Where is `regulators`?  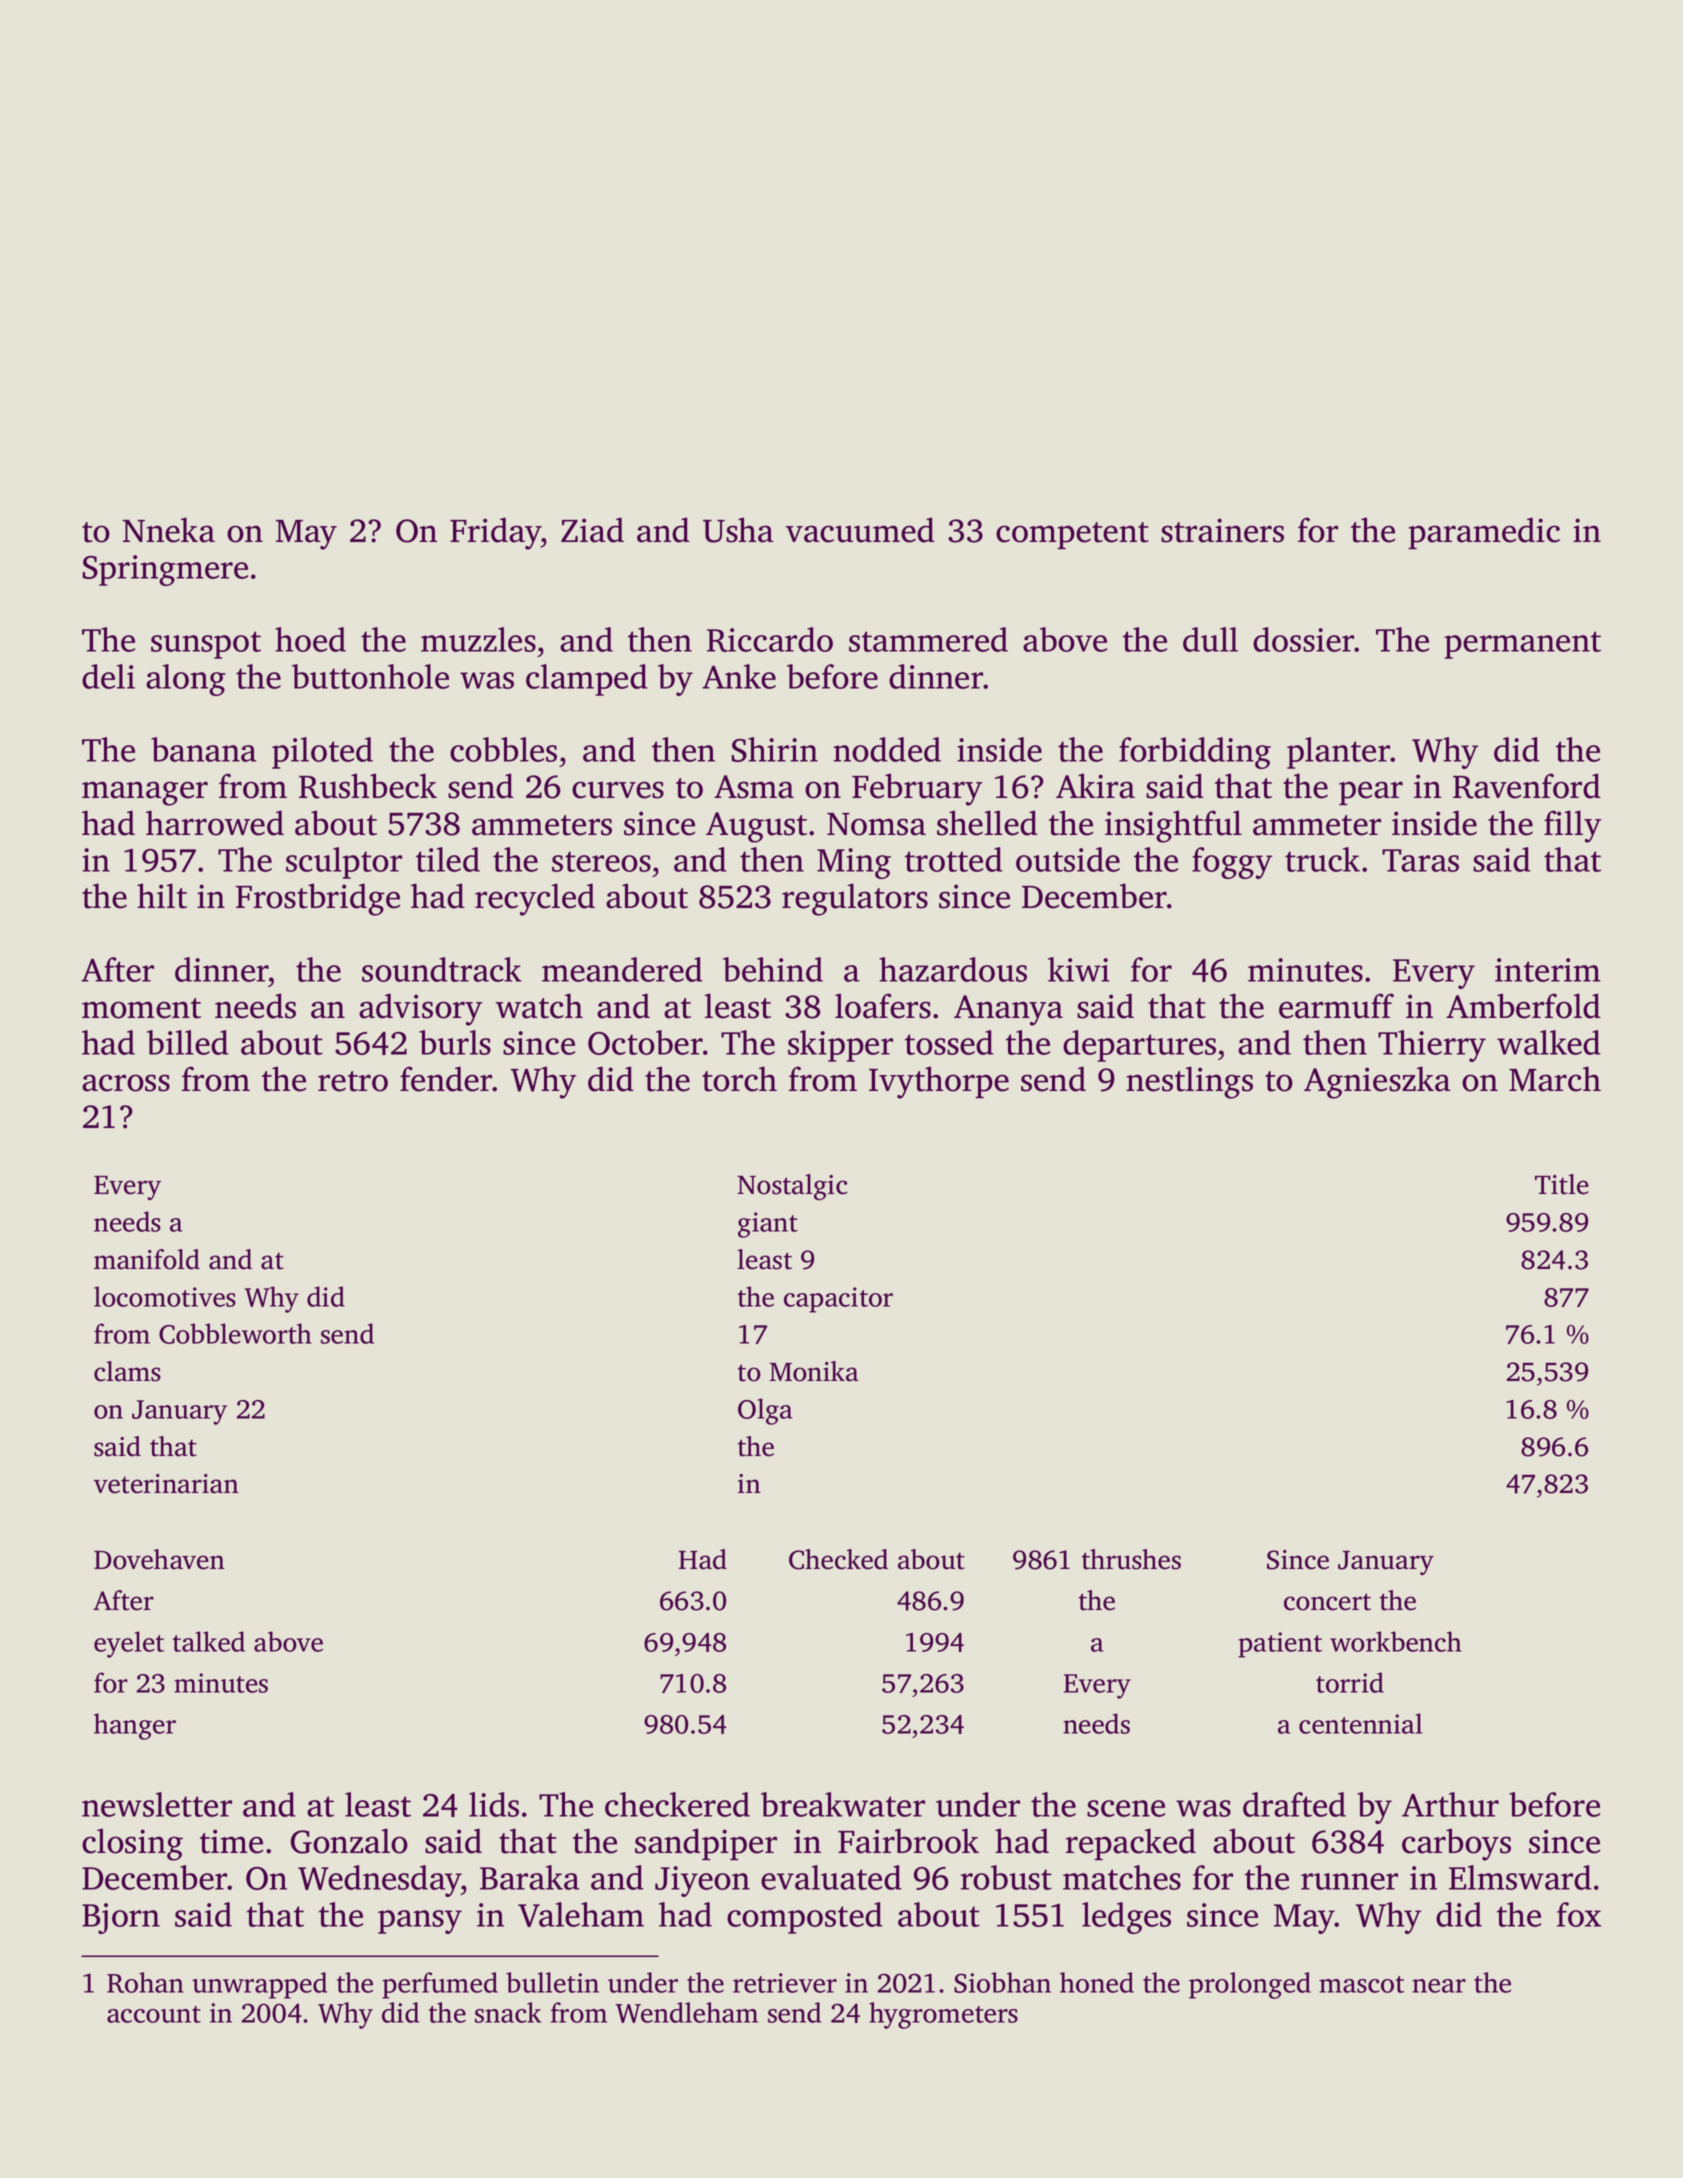 regulators is located at coordinates (855, 899).
